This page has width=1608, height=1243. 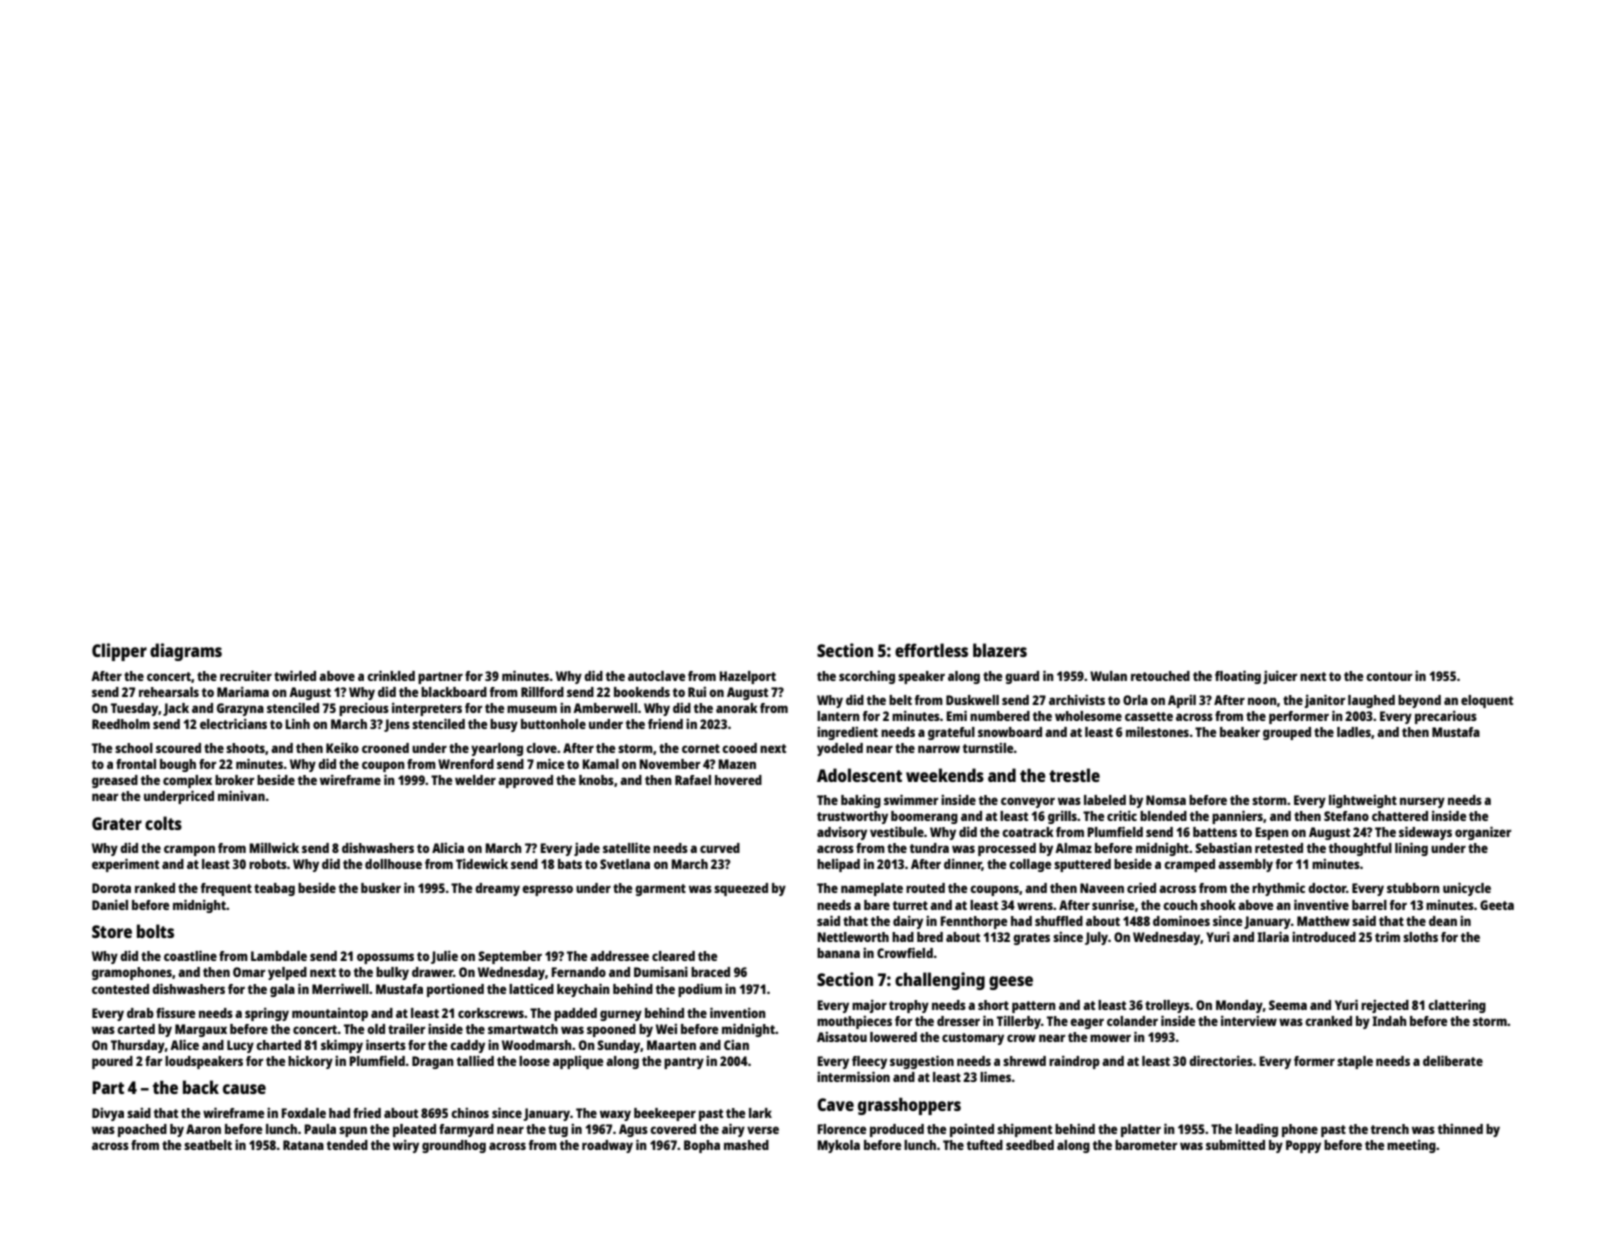 I want to click on cooed, so click(x=739, y=748).
